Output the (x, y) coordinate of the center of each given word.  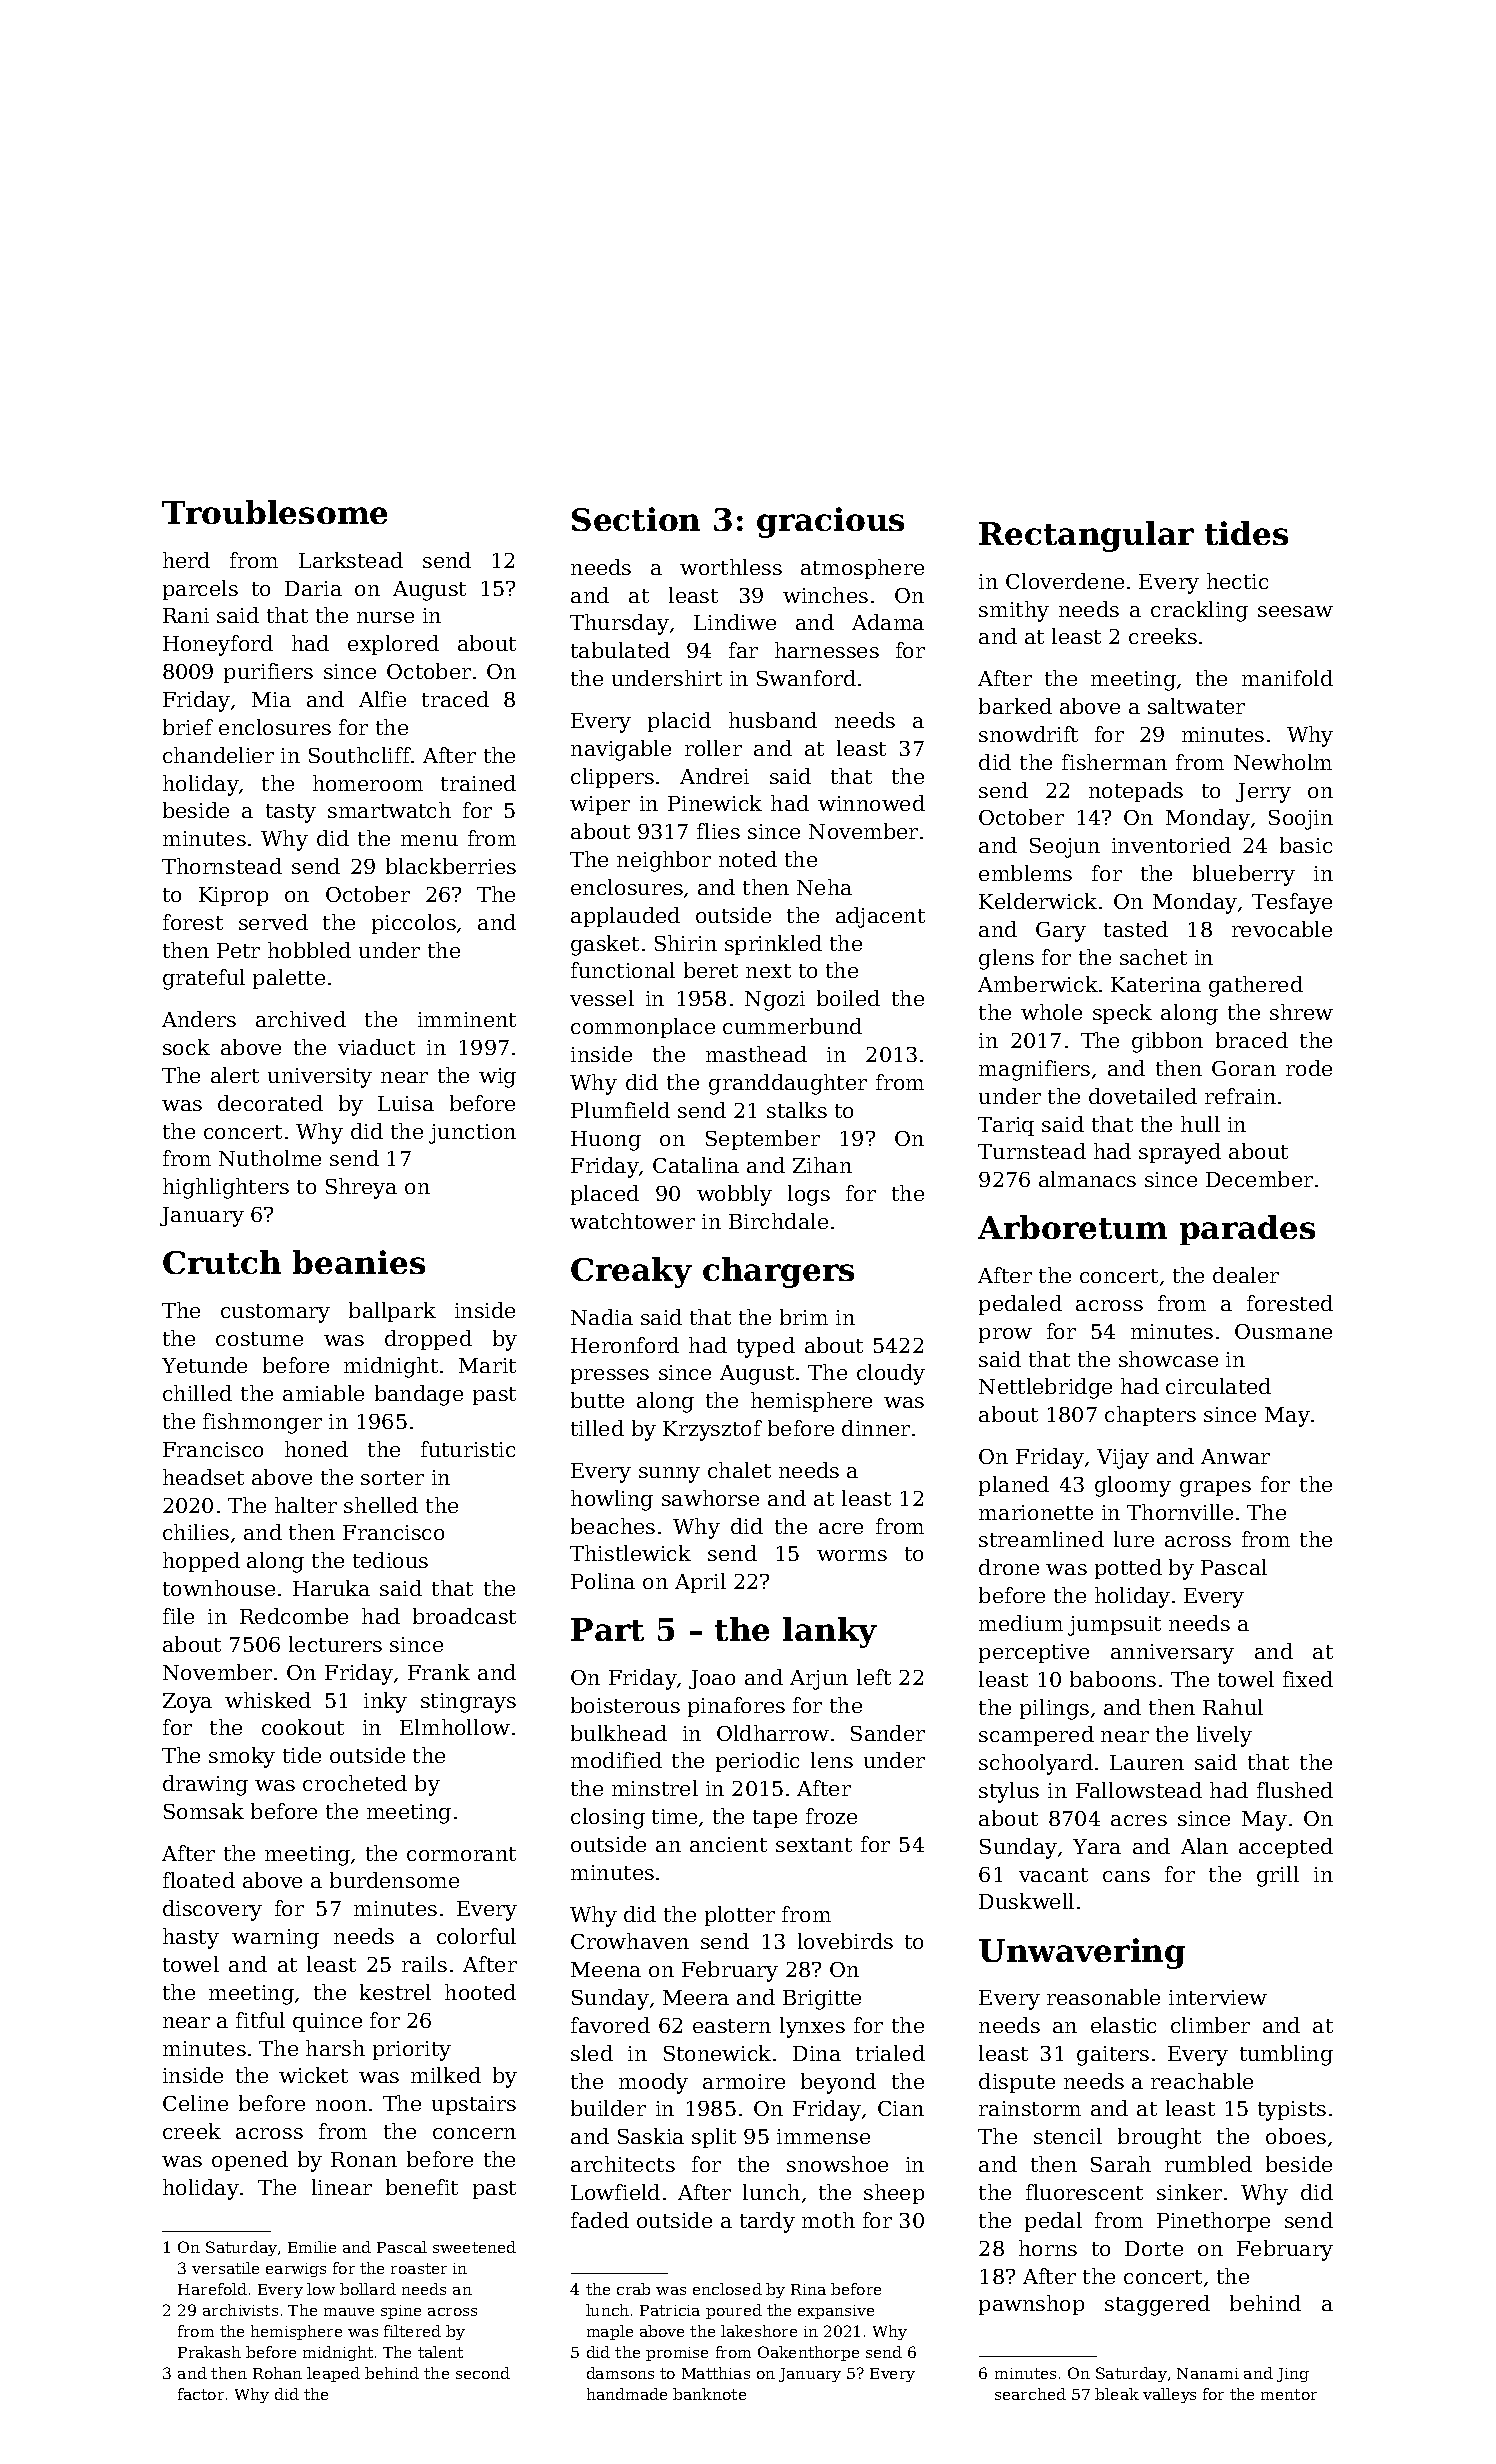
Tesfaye (1292, 903)
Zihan (822, 1165)
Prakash (209, 2352)
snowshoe (837, 2164)
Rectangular (1086, 536)
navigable (621, 750)
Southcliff (360, 755)
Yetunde (204, 1365)
